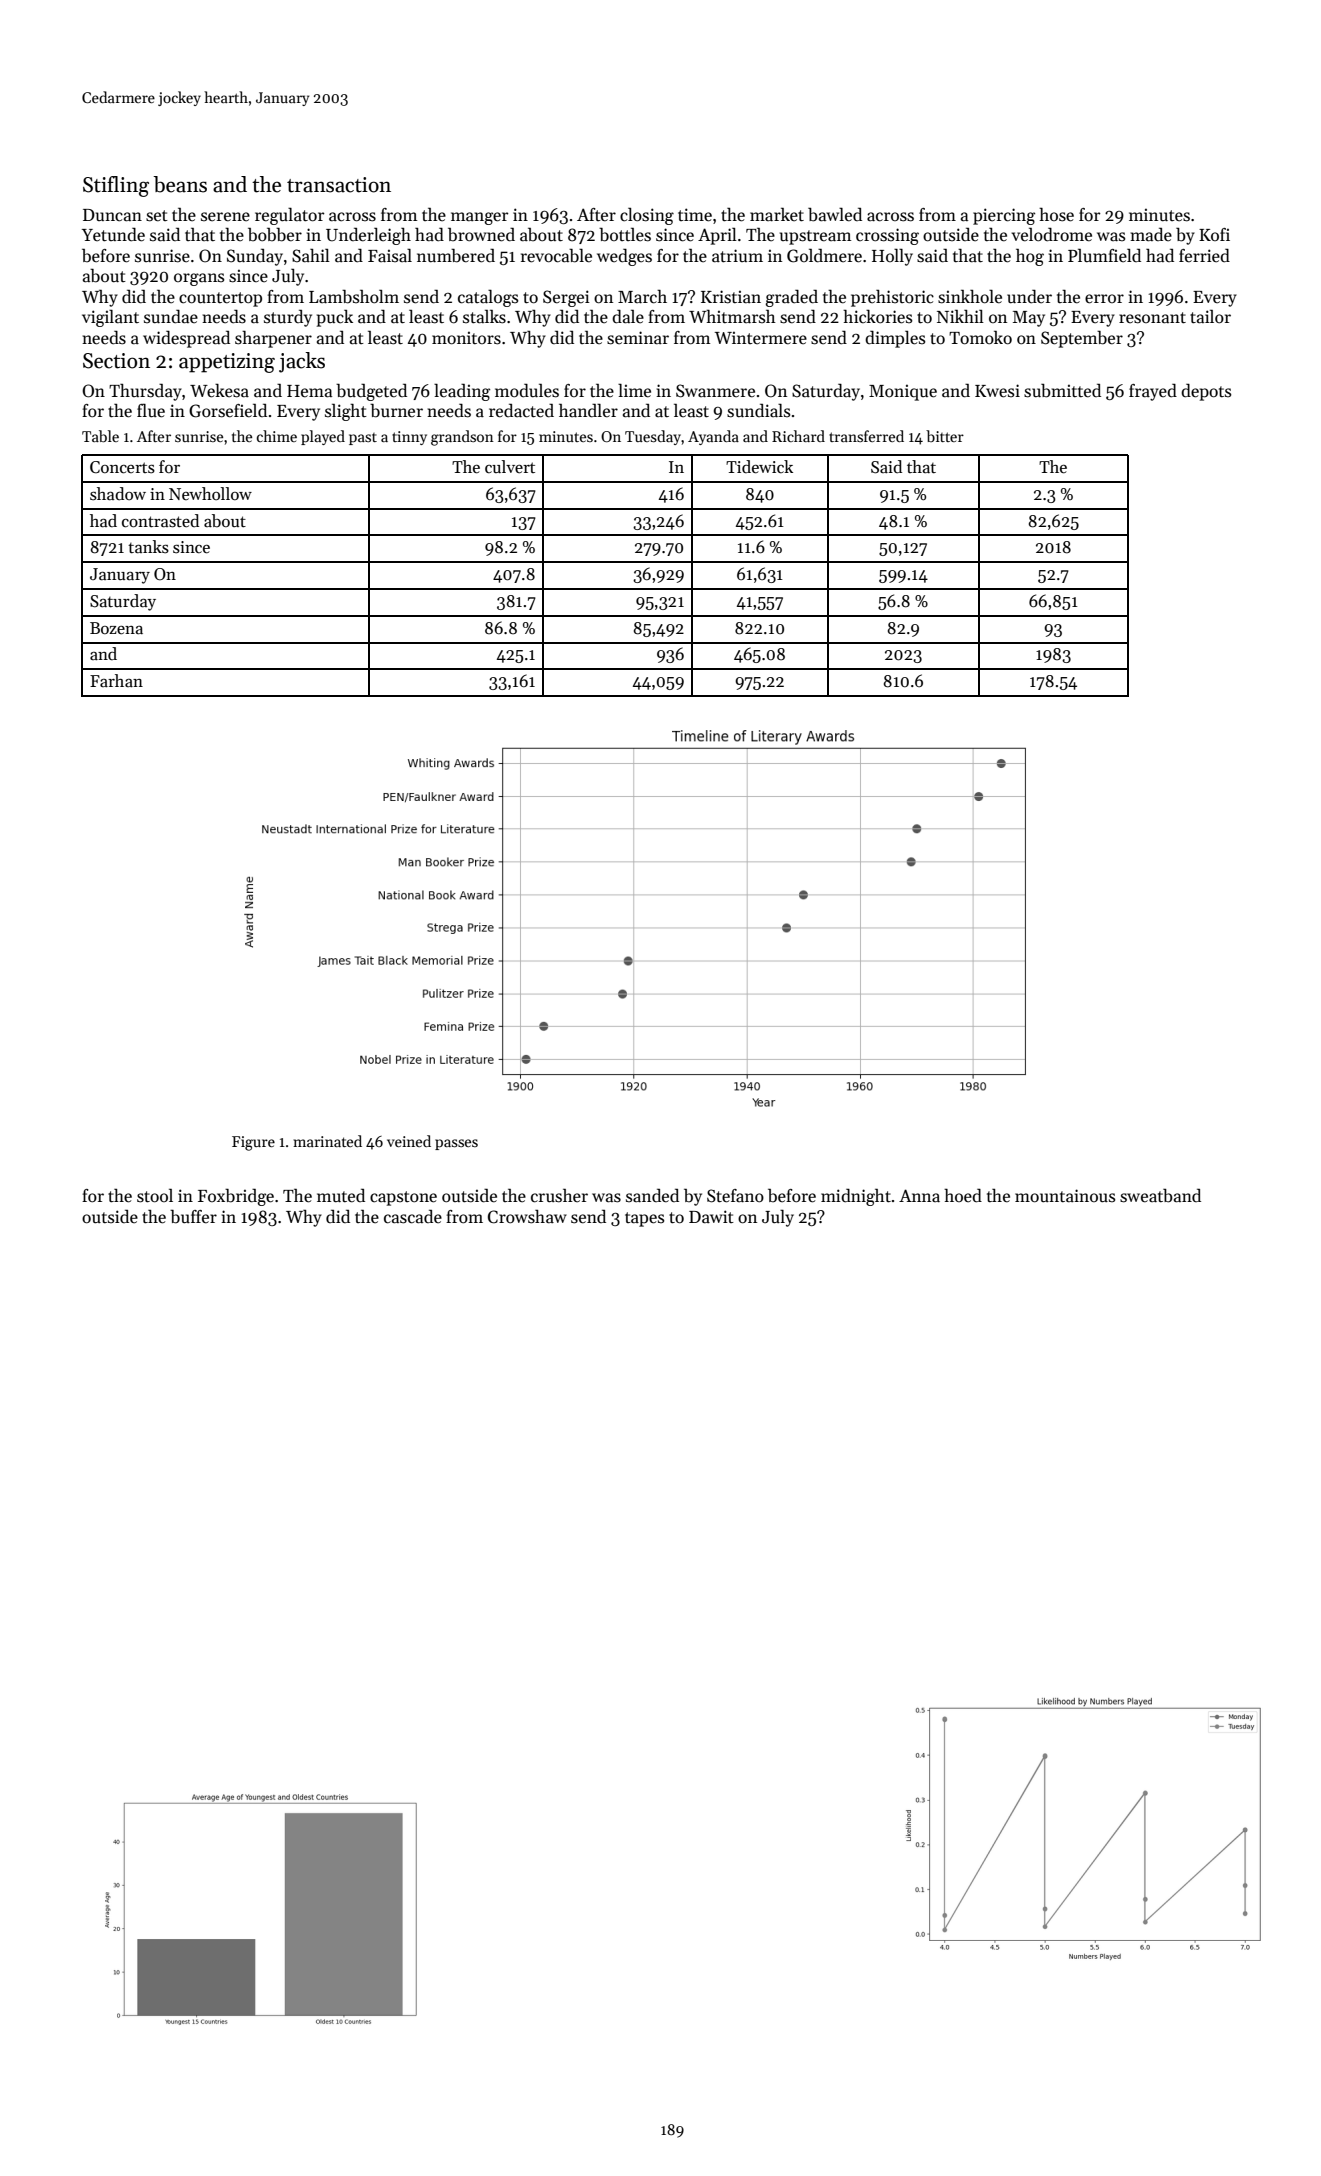 The image size is (1321, 2176). What do you see at coordinates (155, 1195) in the screenshot?
I see `stool` at bounding box center [155, 1195].
